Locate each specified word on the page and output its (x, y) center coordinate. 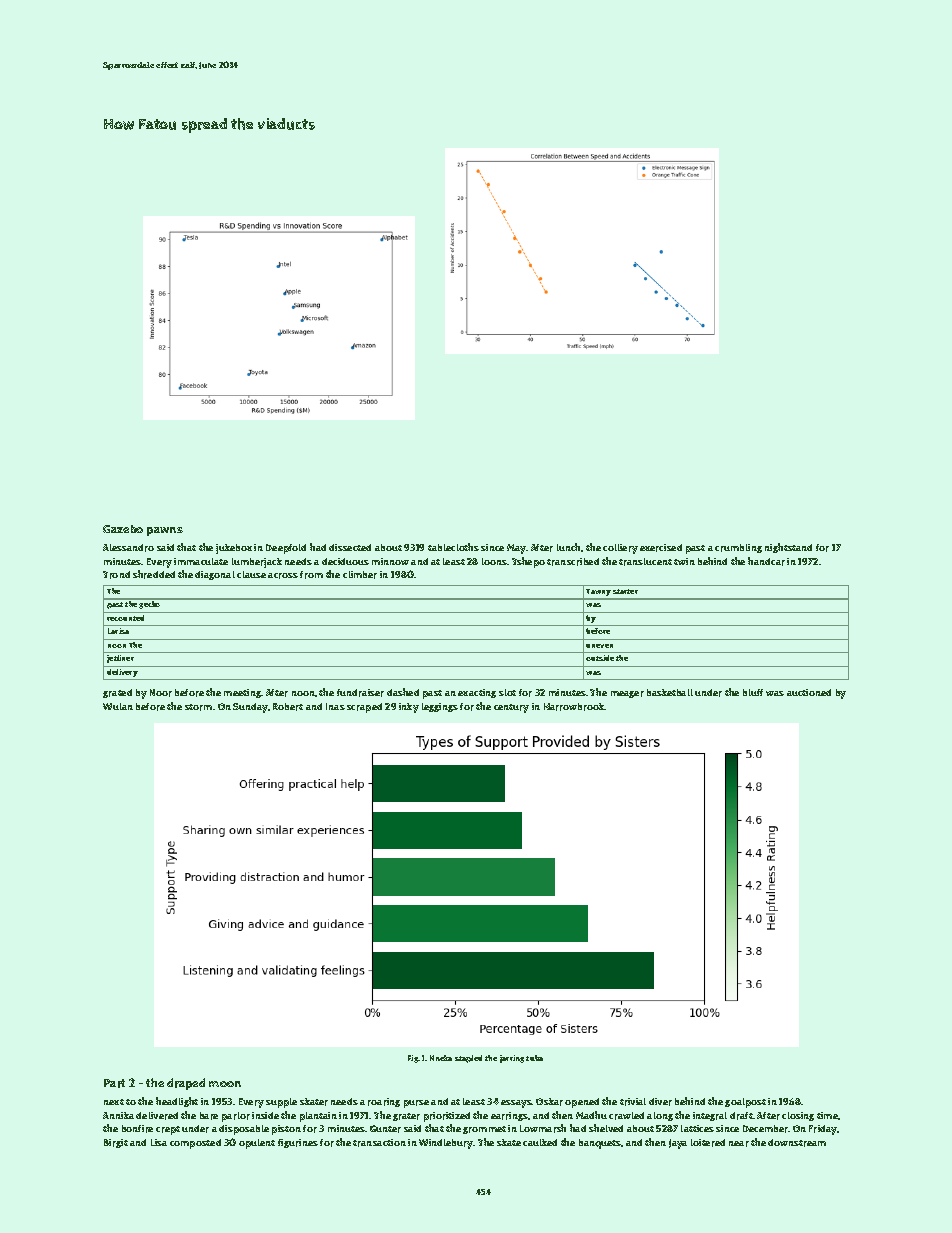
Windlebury (446, 1144)
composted (195, 1144)
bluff (753, 692)
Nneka (441, 1058)
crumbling (738, 548)
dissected (350, 547)
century (511, 708)
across (283, 576)
